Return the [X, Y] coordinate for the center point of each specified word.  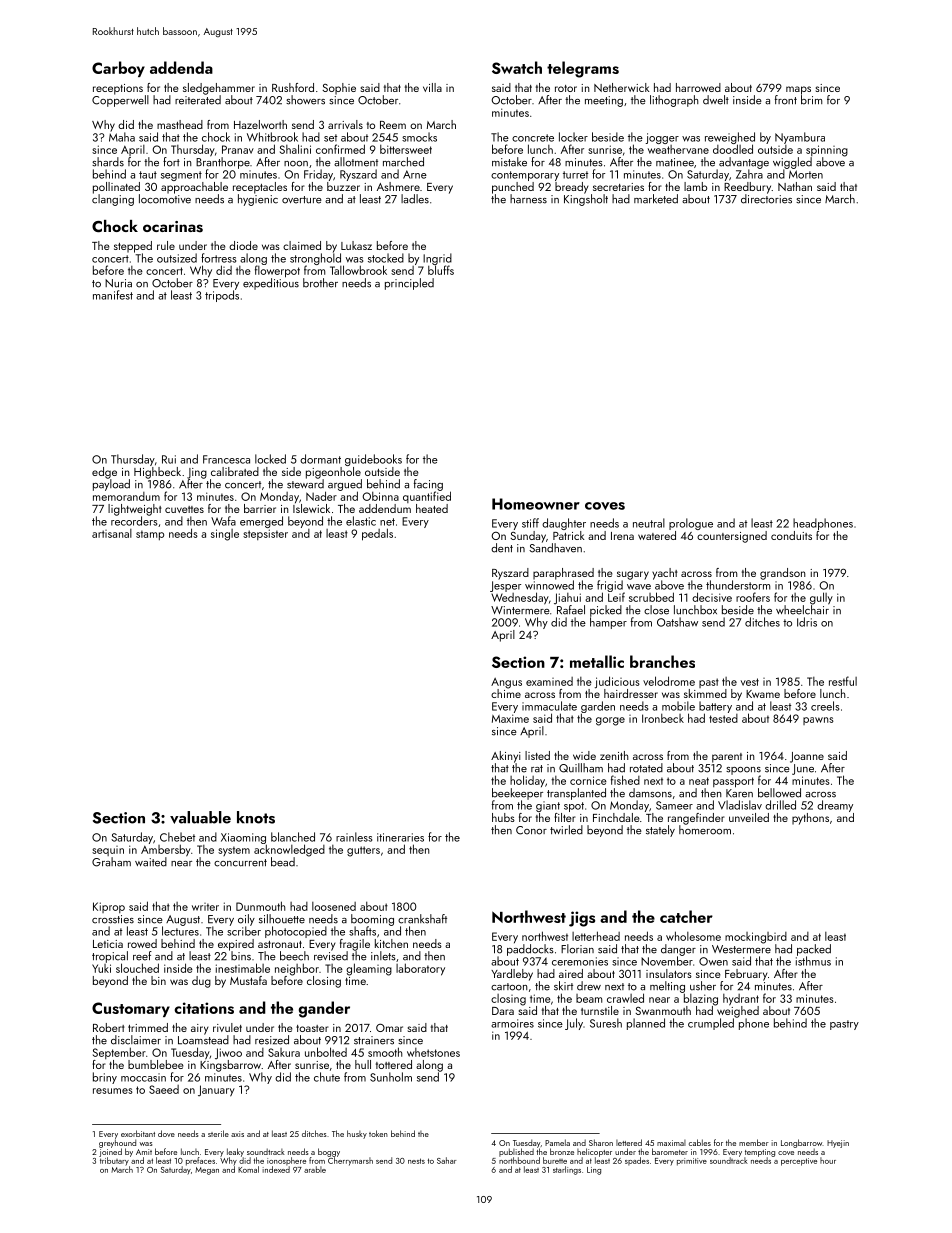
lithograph [674, 101]
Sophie [339, 89]
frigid [610, 586]
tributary [114, 1161]
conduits [791, 535]
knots [256, 817]
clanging [113, 200]
